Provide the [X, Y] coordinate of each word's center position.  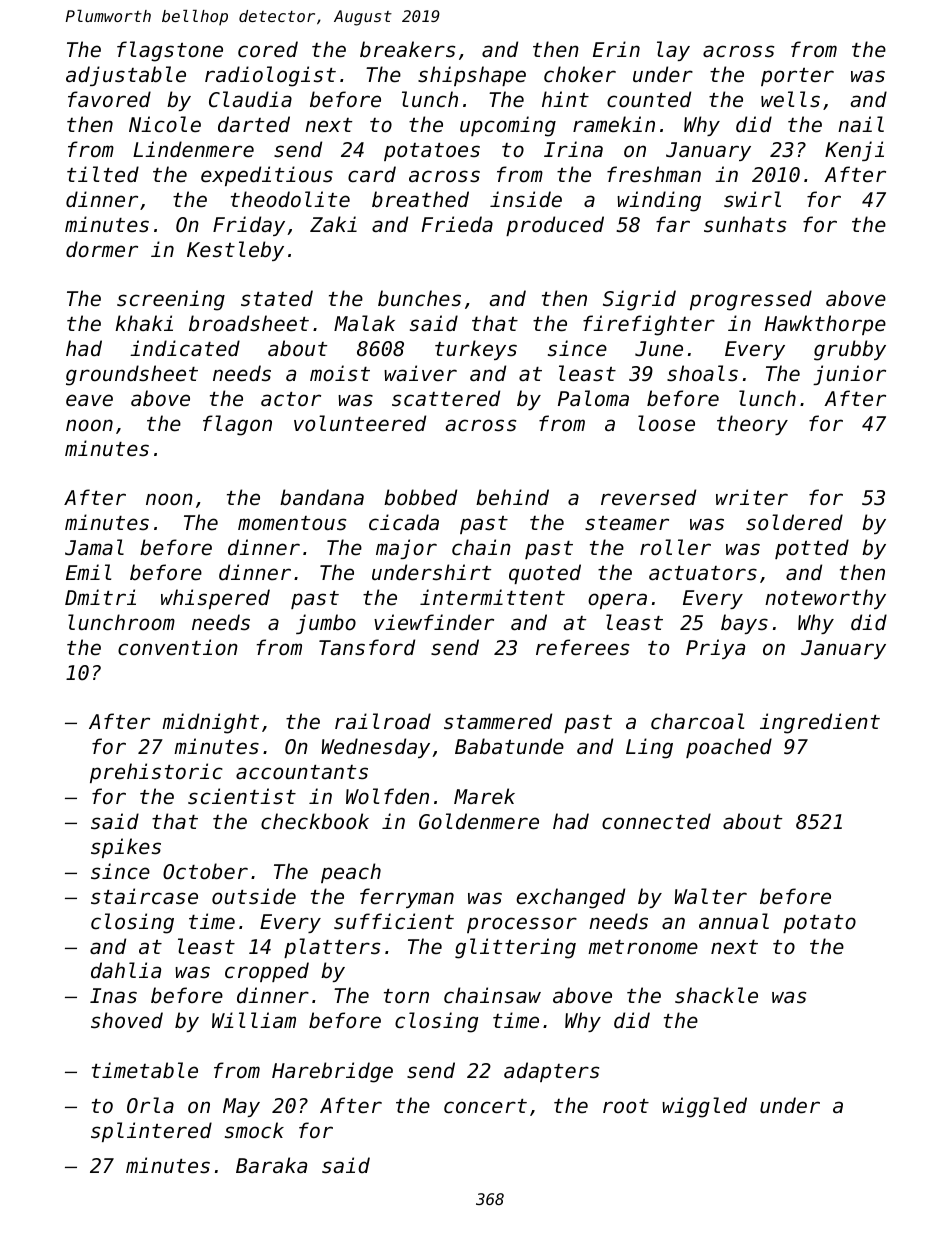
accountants [302, 772]
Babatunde [509, 746]
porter [797, 77]
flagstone [170, 51]
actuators [703, 573]
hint [565, 99]
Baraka [271, 1165]
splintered [151, 1132]
